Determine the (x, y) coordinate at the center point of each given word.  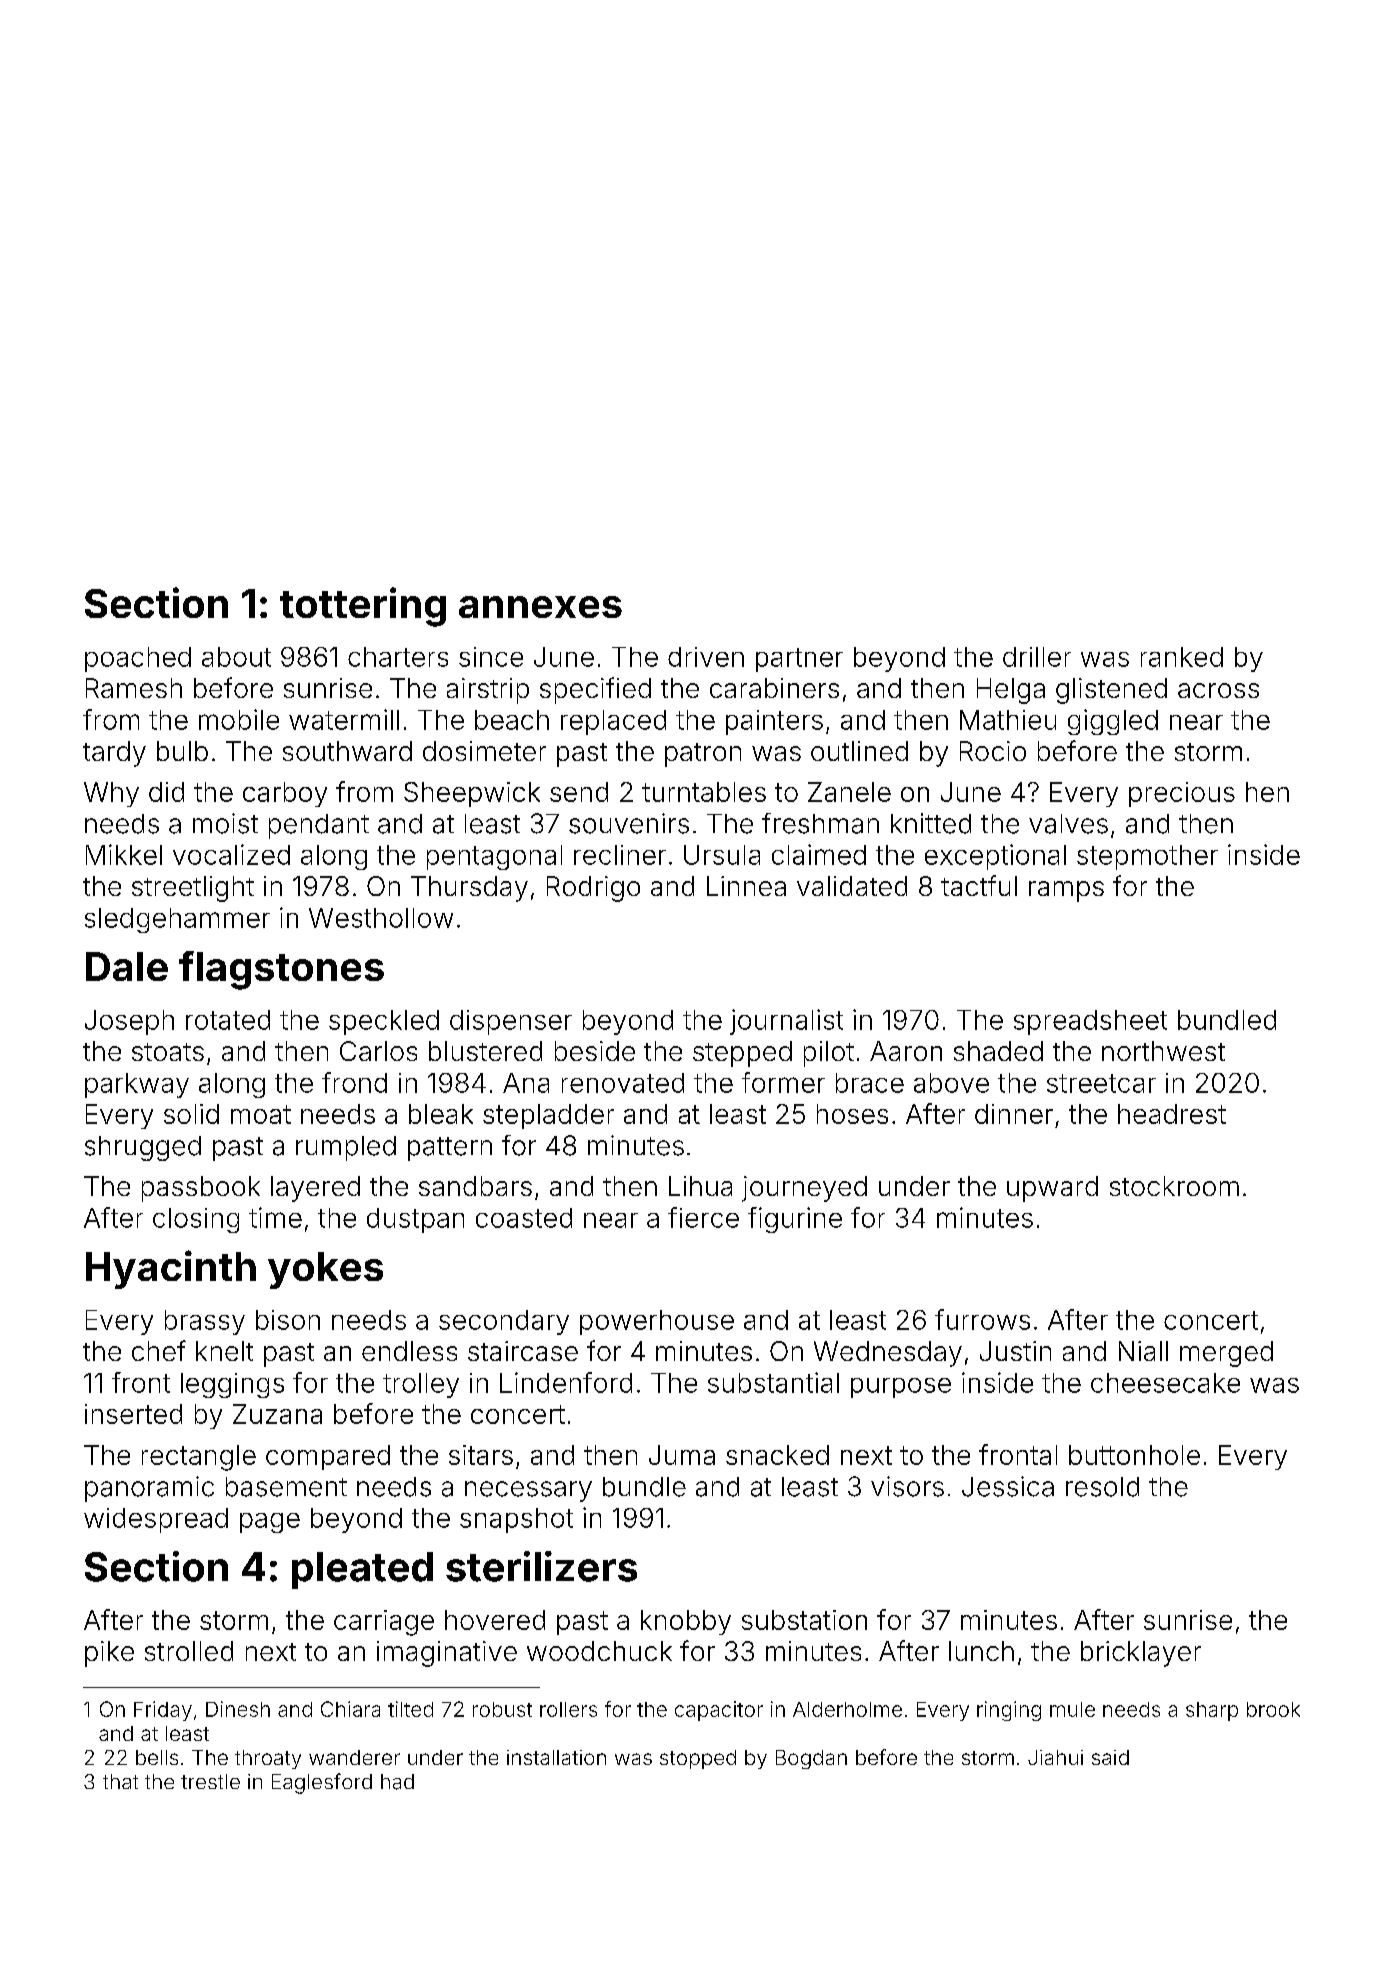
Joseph (129, 1022)
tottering (363, 607)
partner (799, 660)
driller (1037, 657)
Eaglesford (322, 1783)
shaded (998, 1051)
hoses (852, 1114)
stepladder (548, 1116)
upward (1052, 1189)
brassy (205, 1322)
